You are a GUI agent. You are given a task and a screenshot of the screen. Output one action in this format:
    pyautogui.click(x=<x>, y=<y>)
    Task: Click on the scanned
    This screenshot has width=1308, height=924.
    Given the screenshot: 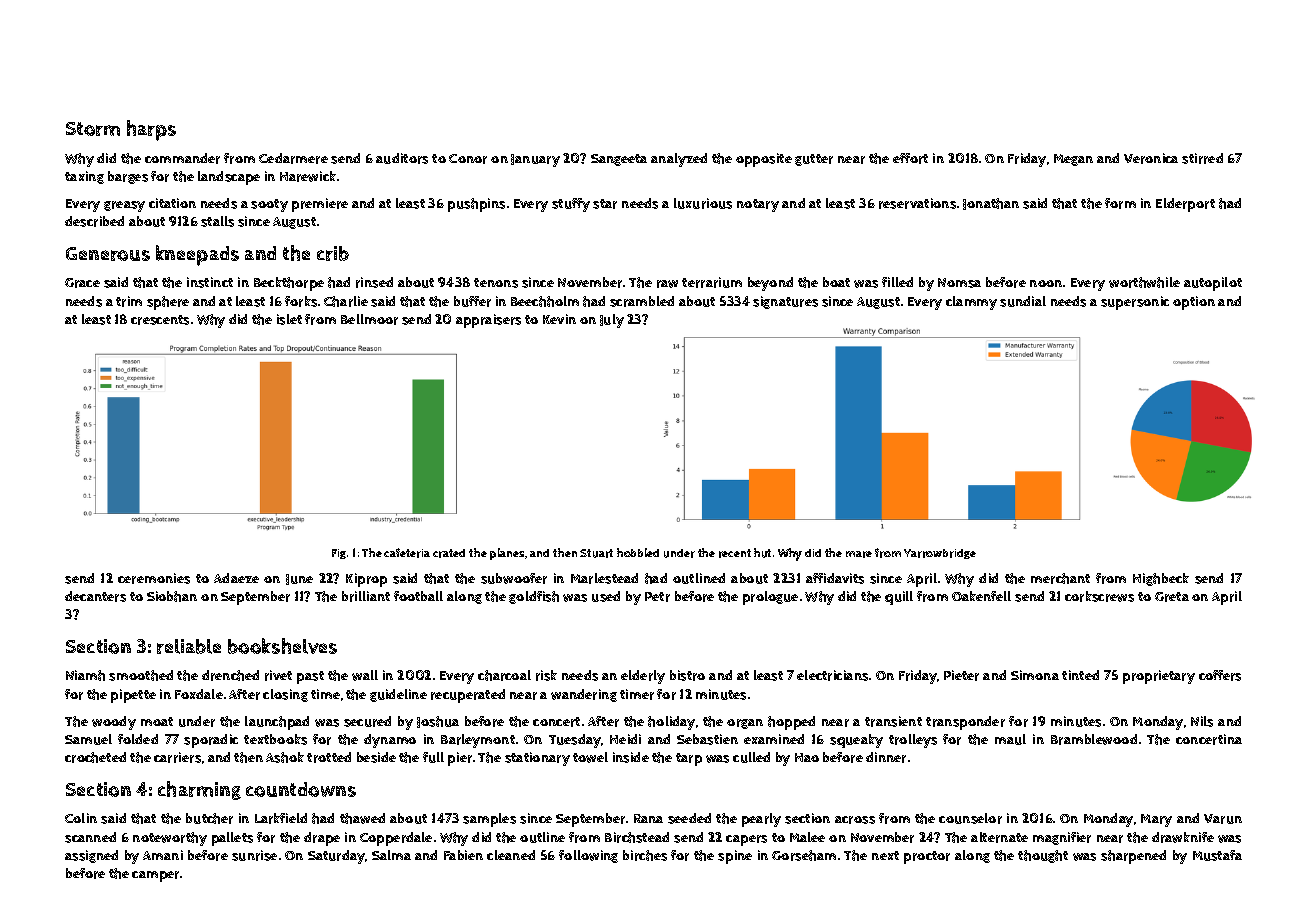 What is the action you would take?
    pyautogui.click(x=90, y=837)
